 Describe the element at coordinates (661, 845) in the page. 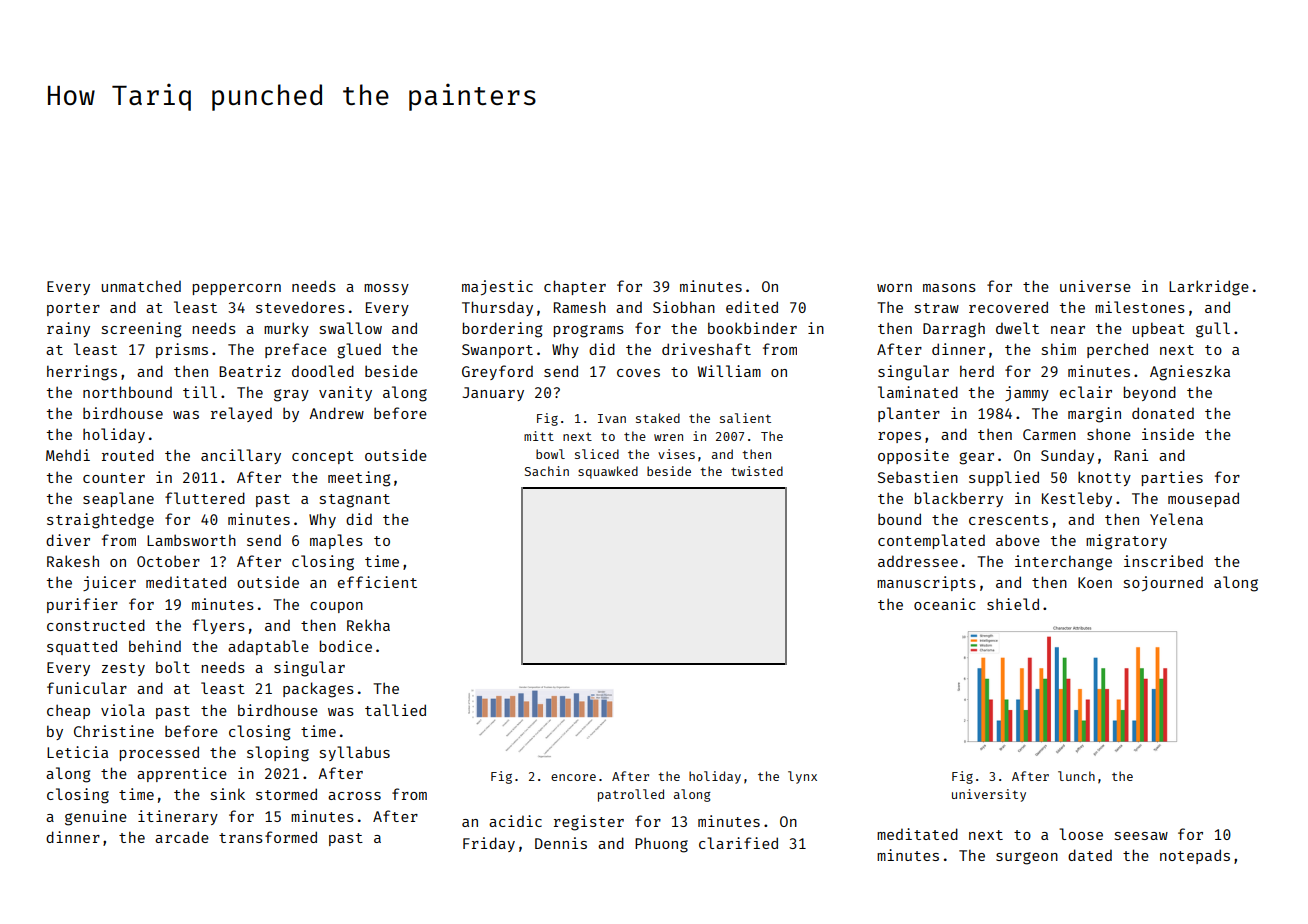

I see `Phuong` at that location.
